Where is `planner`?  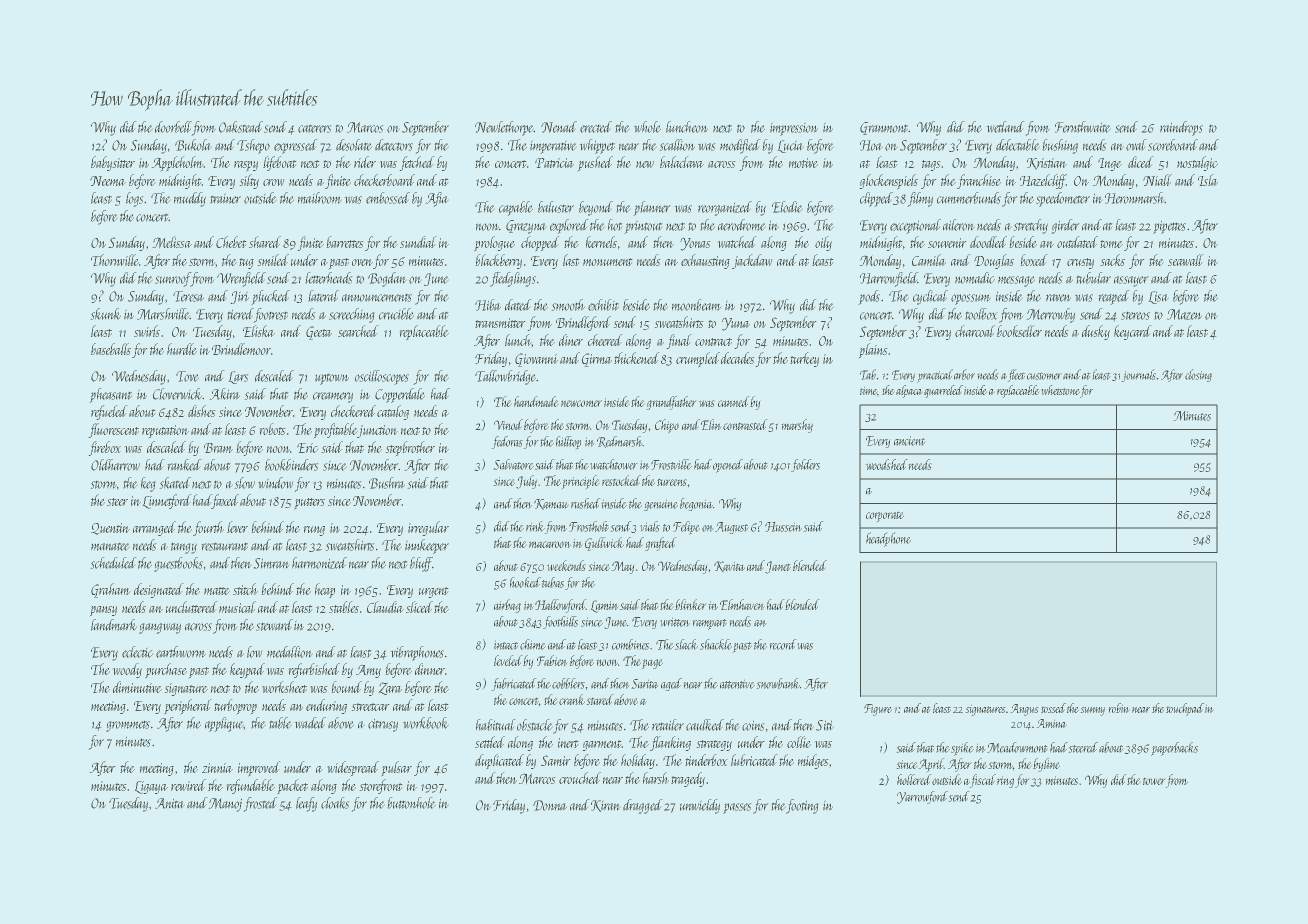
planner is located at coordinates (652, 208).
